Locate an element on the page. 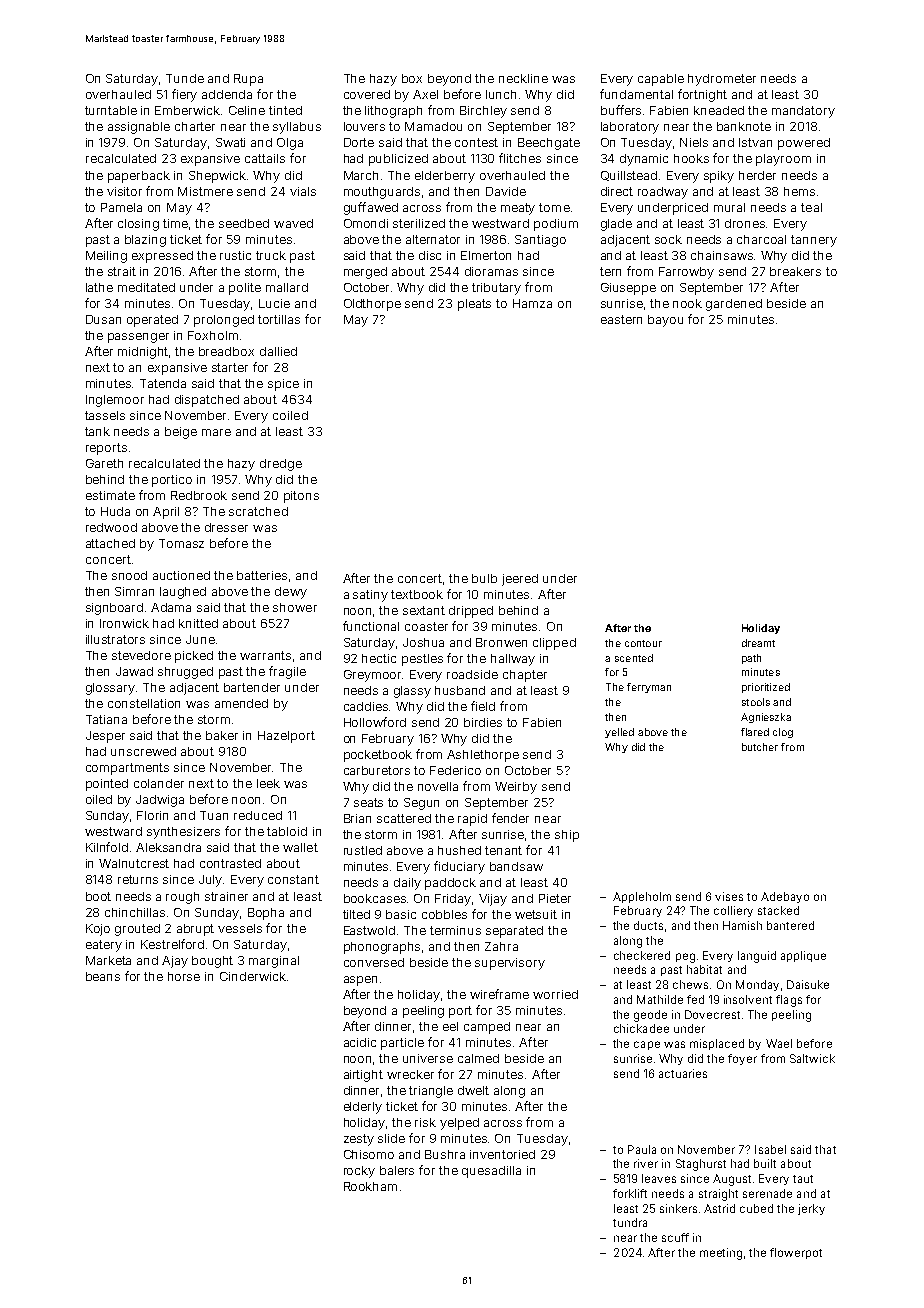  Adebayo is located at coordinates (785, 897).
